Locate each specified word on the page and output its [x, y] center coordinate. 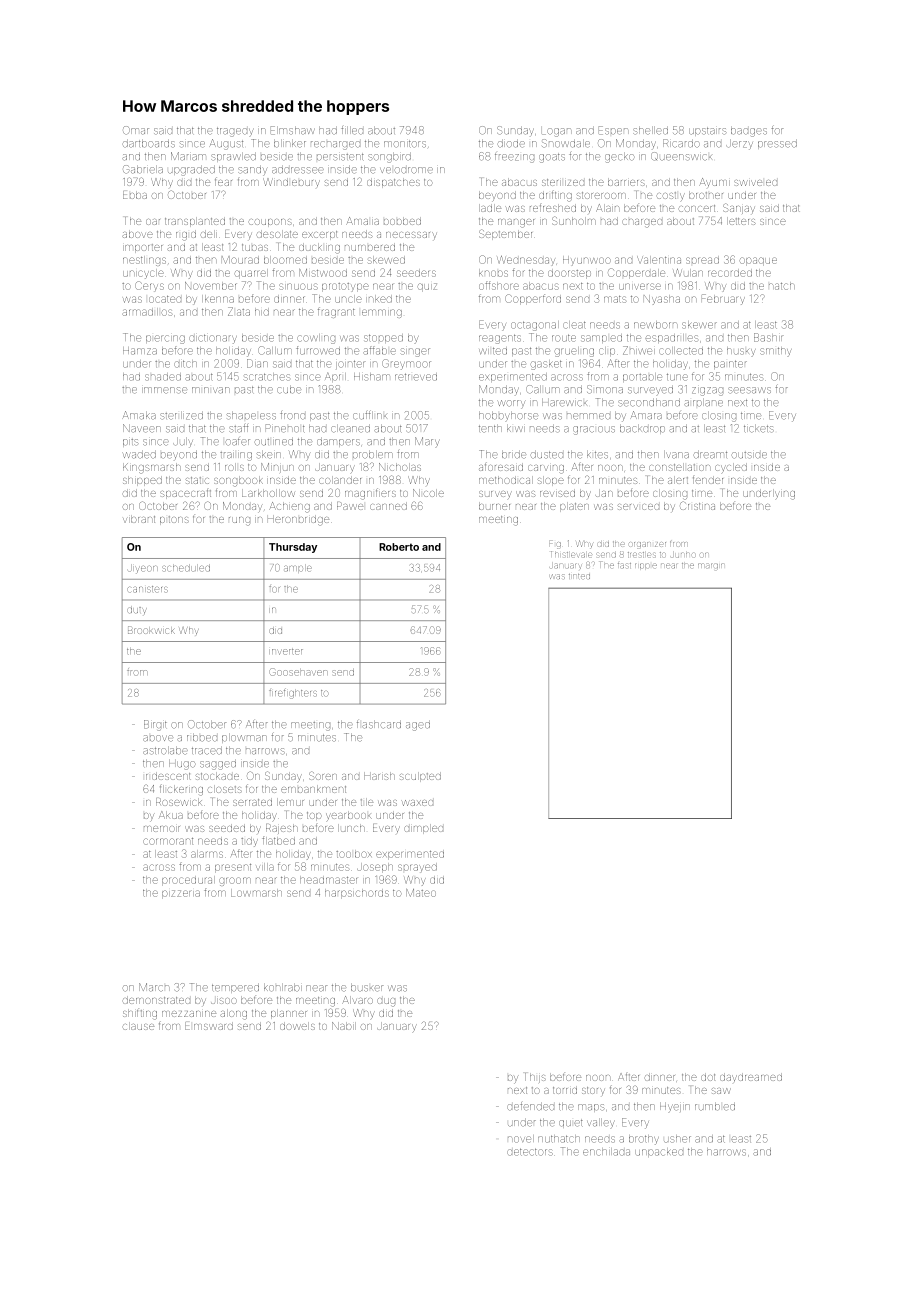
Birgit [155, 725]
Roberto [399, 547]
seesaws [749, 390]
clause [138, 1026]
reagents [500, 339]
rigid [186, 235]
